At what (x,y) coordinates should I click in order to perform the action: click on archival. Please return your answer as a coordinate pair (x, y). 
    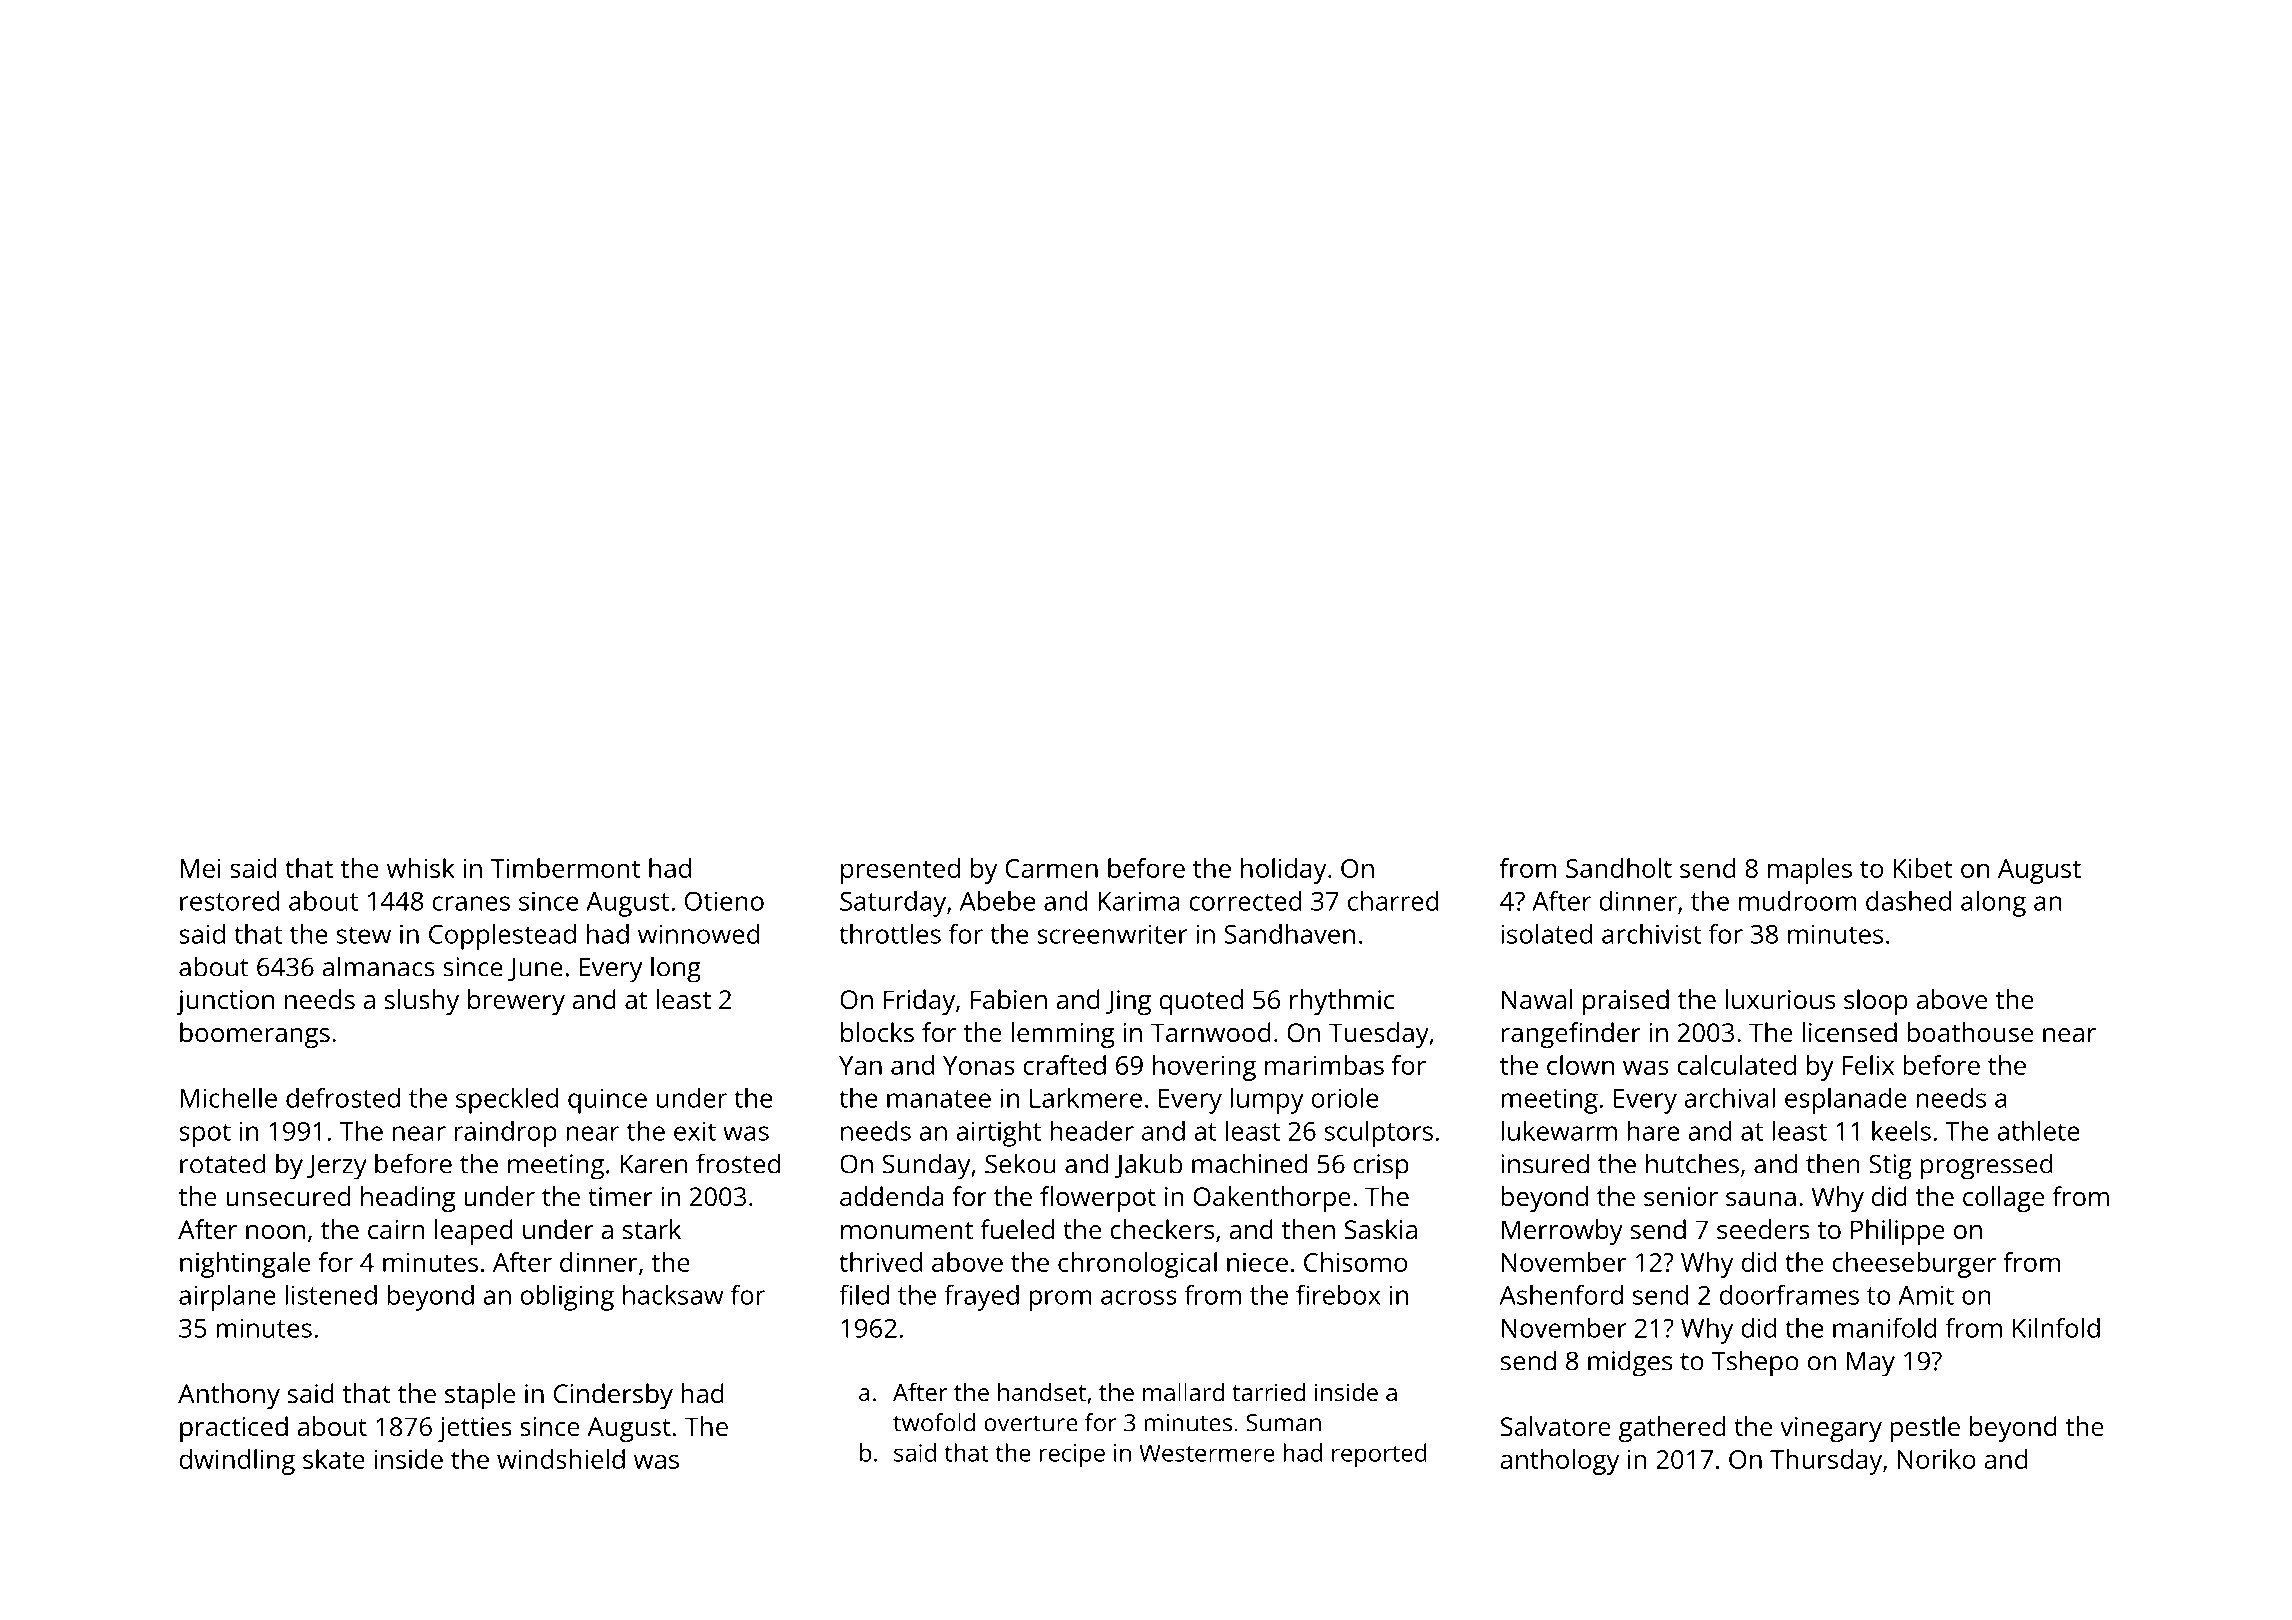
    Looking at the image, I should click on (1729, 1098).
